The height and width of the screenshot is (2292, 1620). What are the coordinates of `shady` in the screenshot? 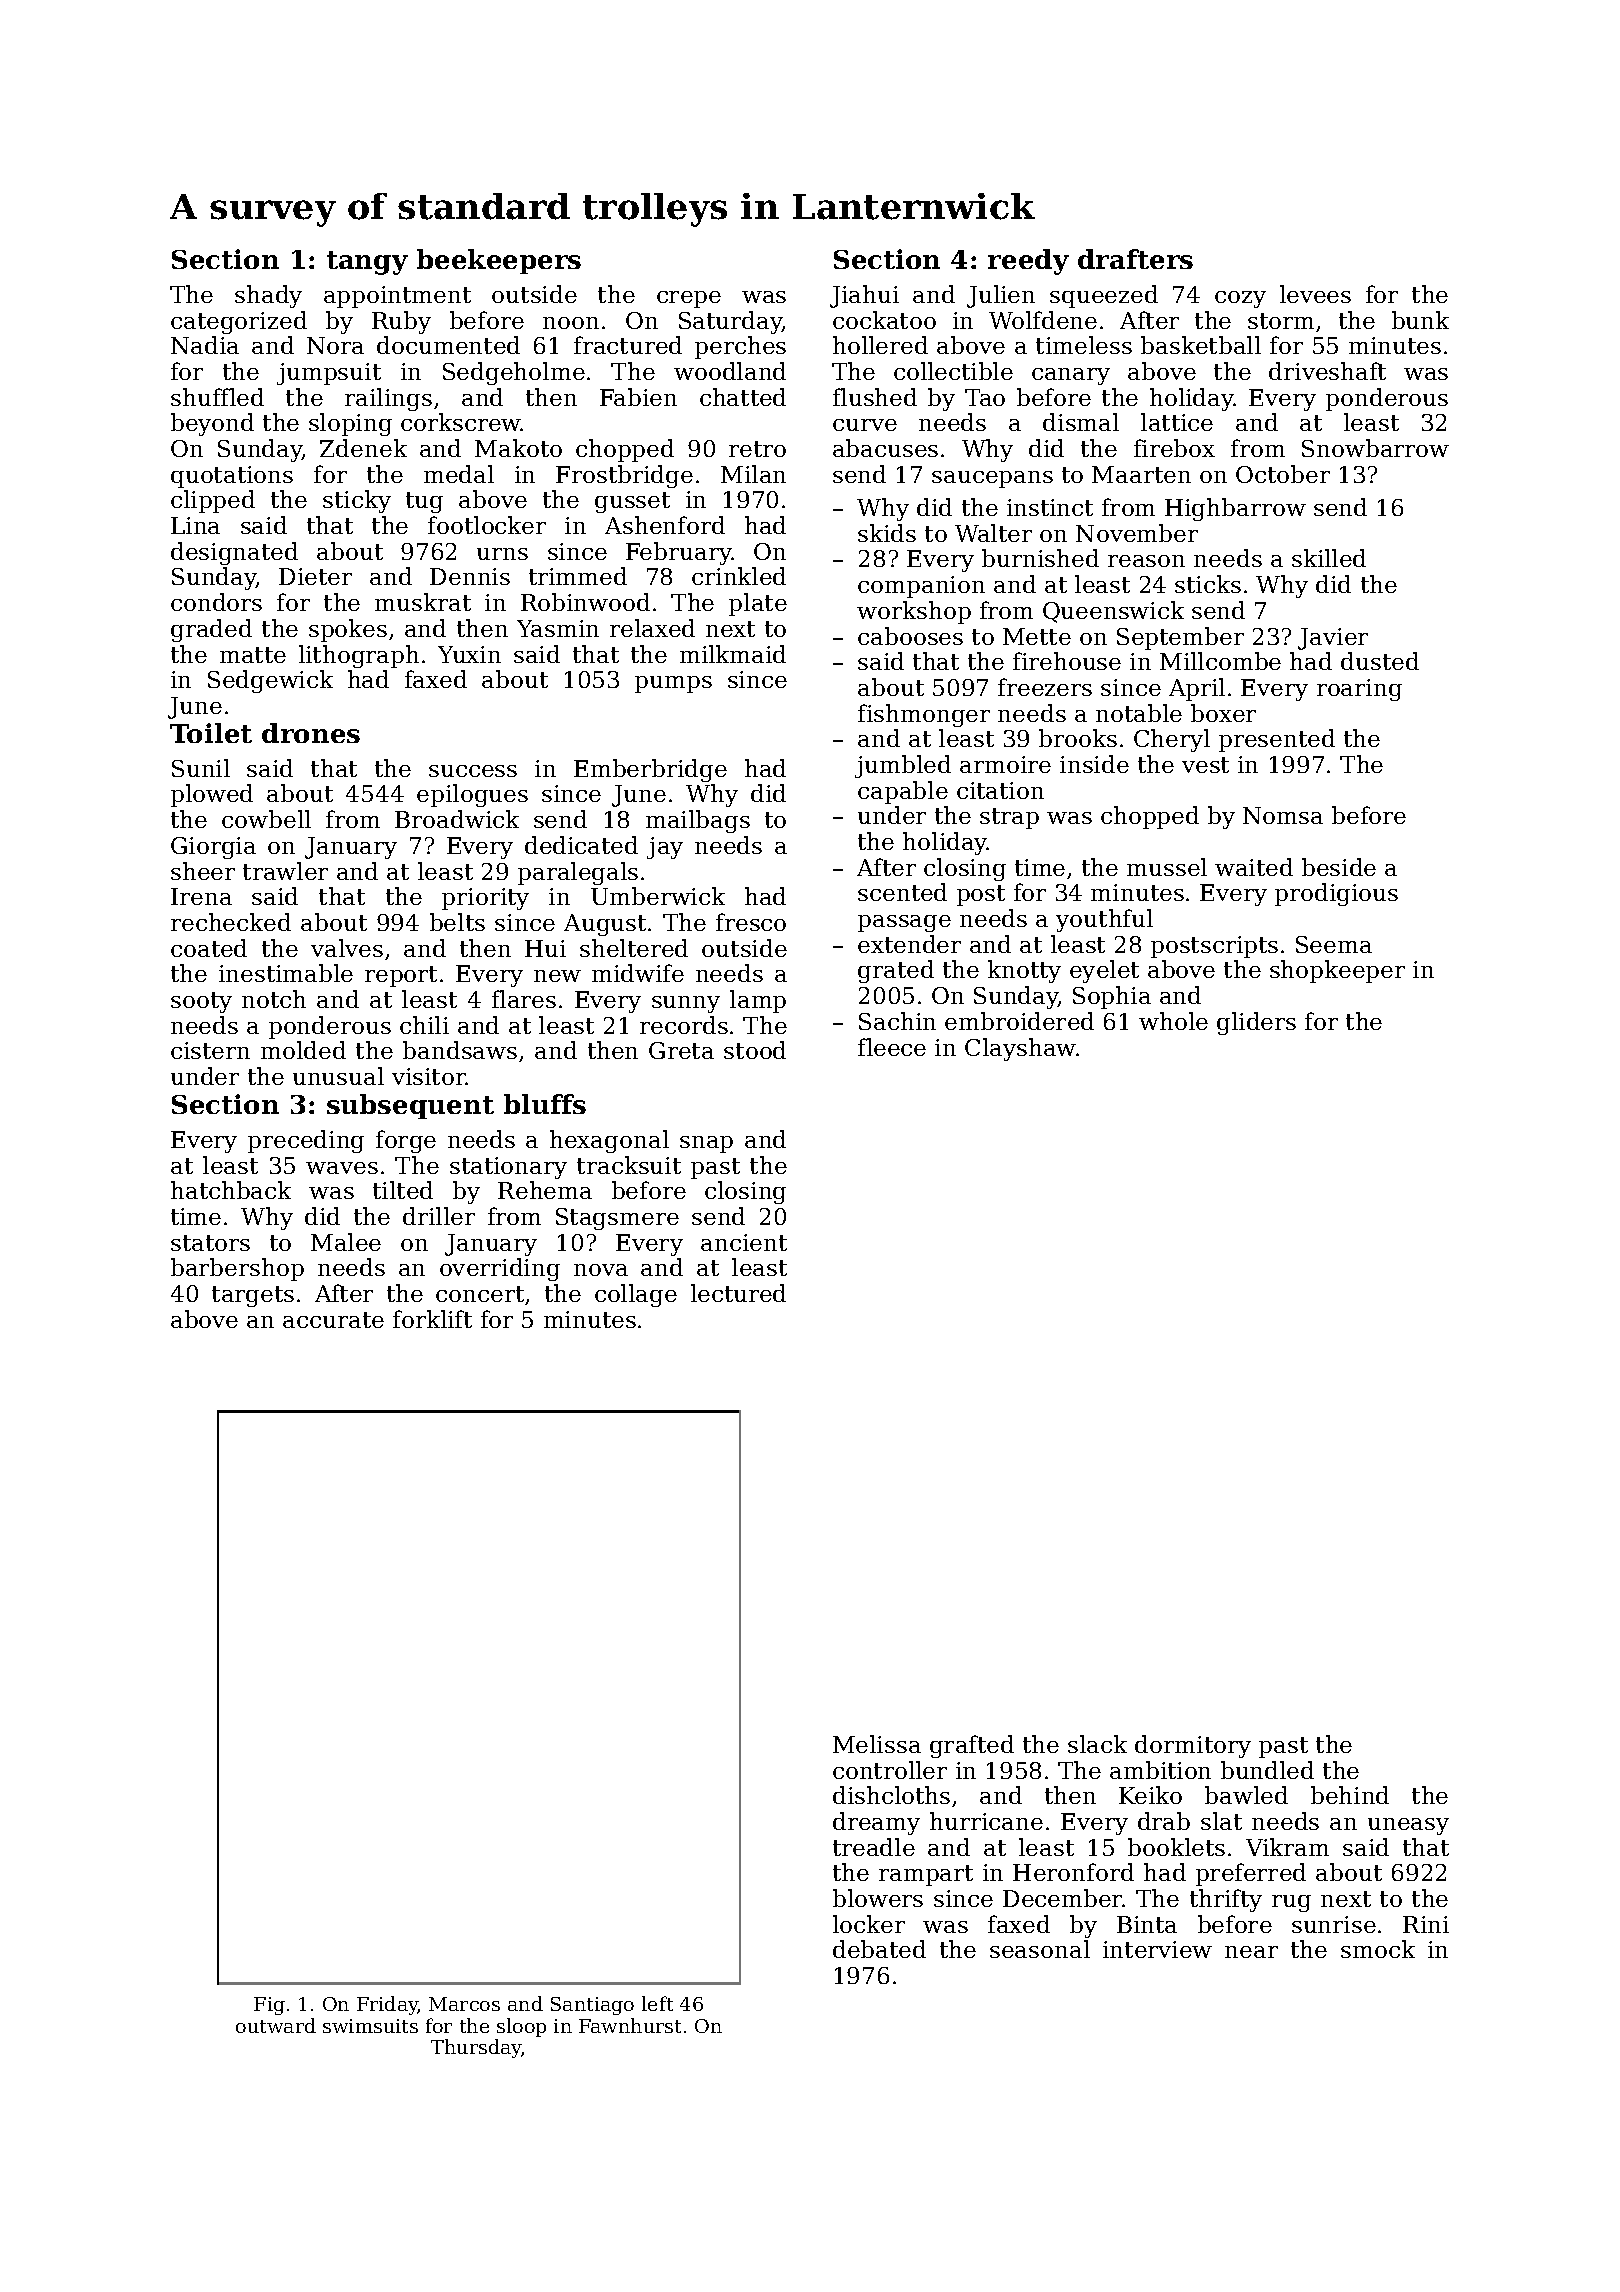 It's located at (268, 296).
